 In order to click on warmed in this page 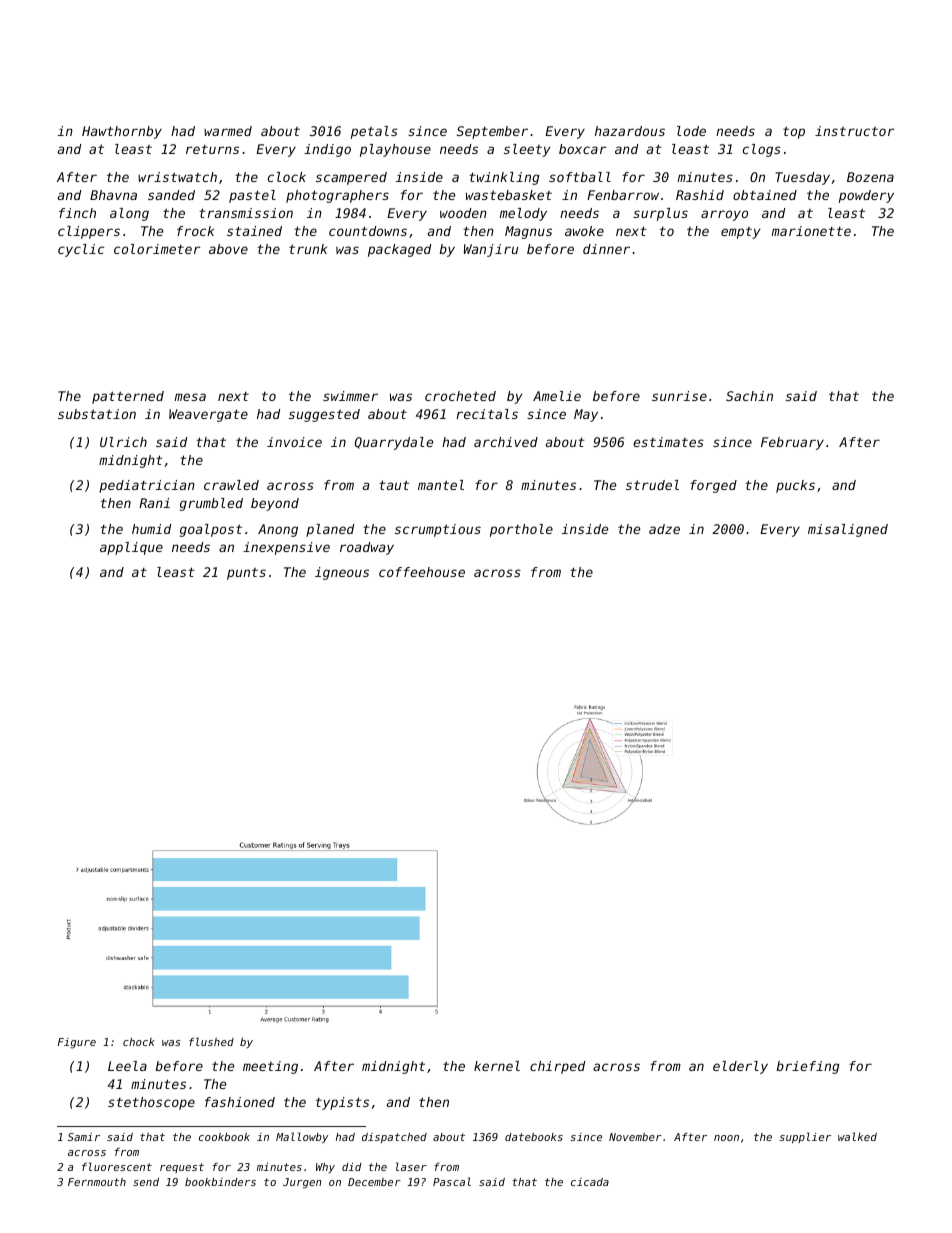, I will do `click(228, 131)`.
